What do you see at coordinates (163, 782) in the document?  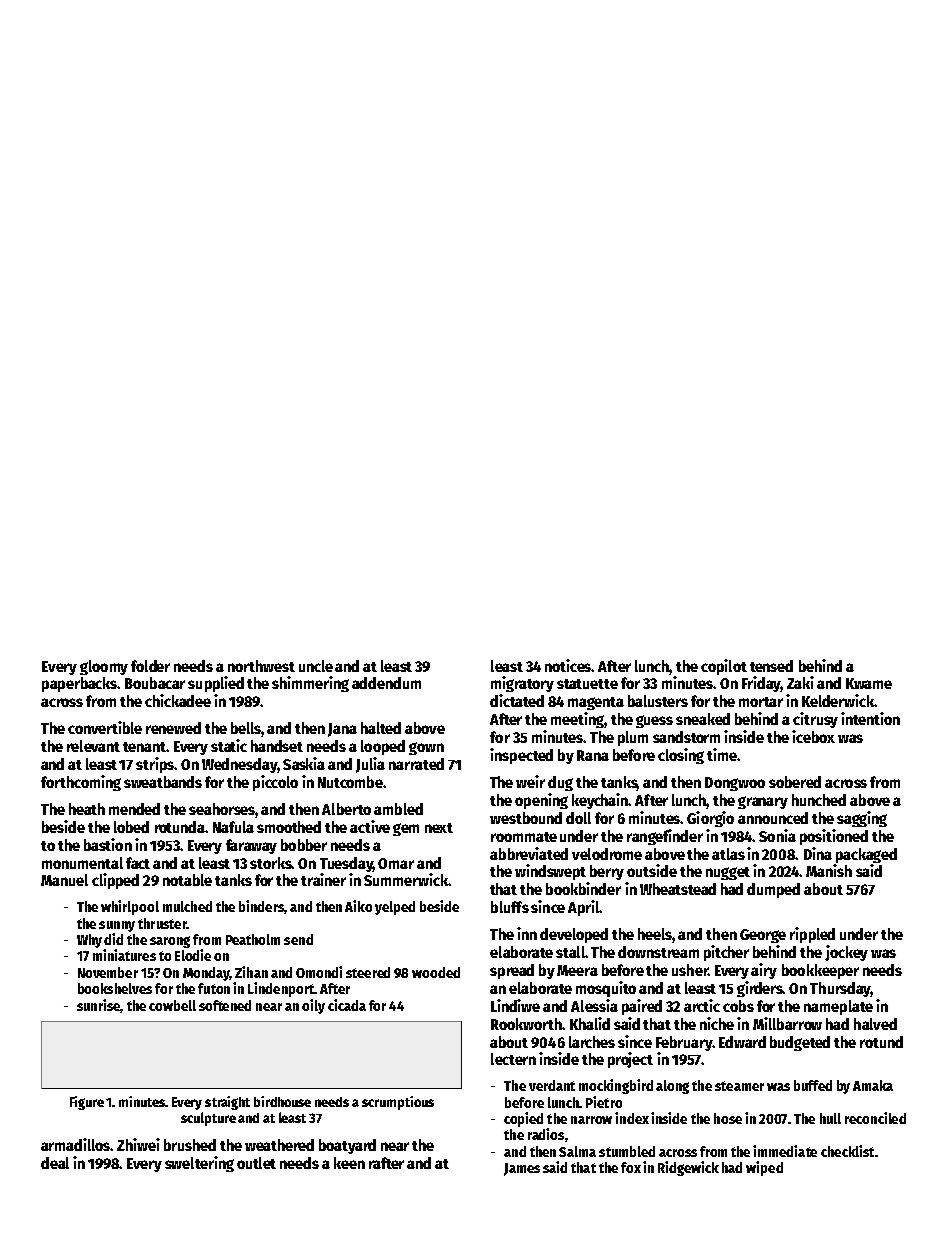 I see `sweatbands` at bounding box center [163, 782].
